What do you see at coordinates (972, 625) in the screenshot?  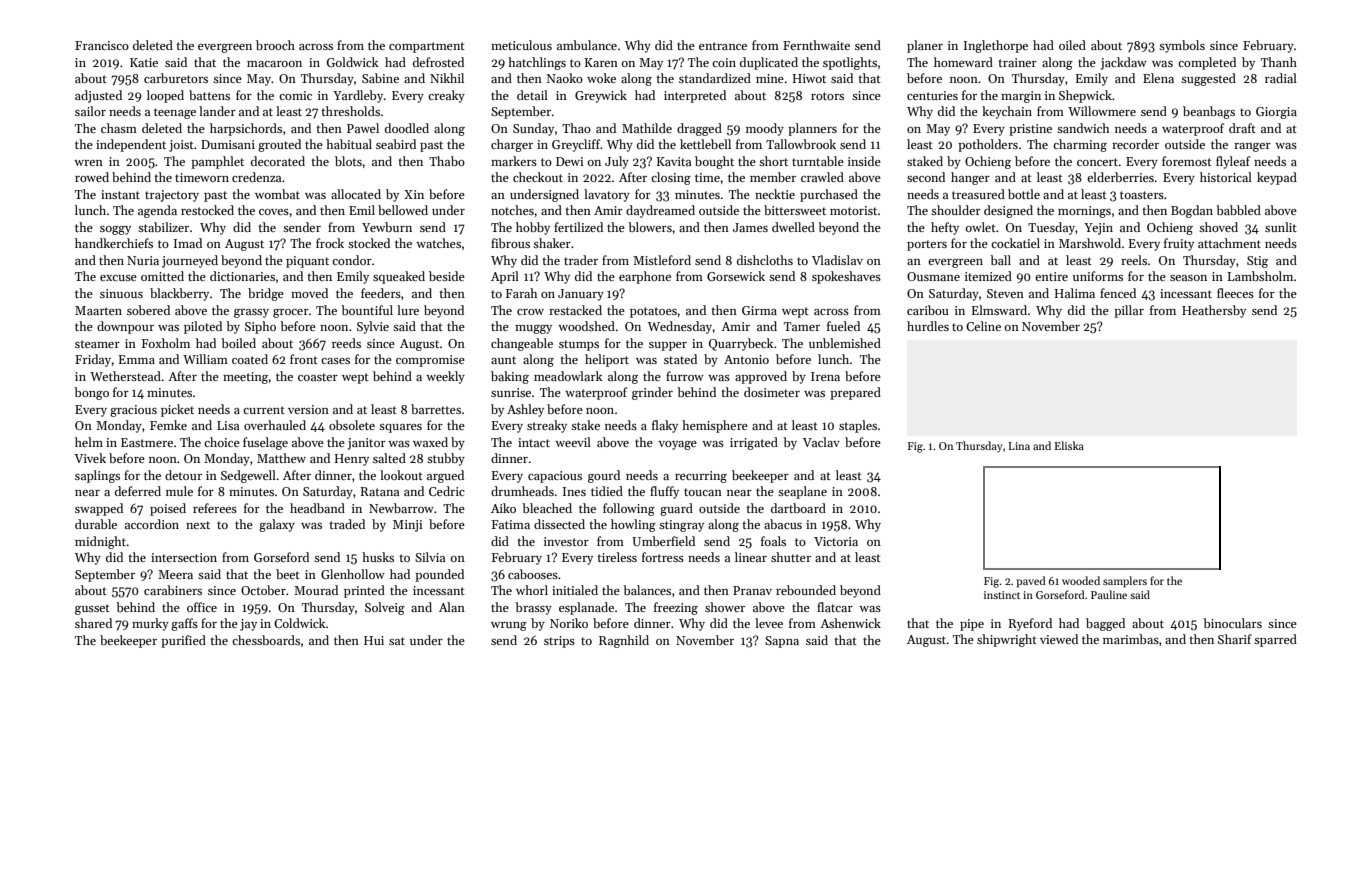 I see `pipe` at bounding box center [972, 625].
